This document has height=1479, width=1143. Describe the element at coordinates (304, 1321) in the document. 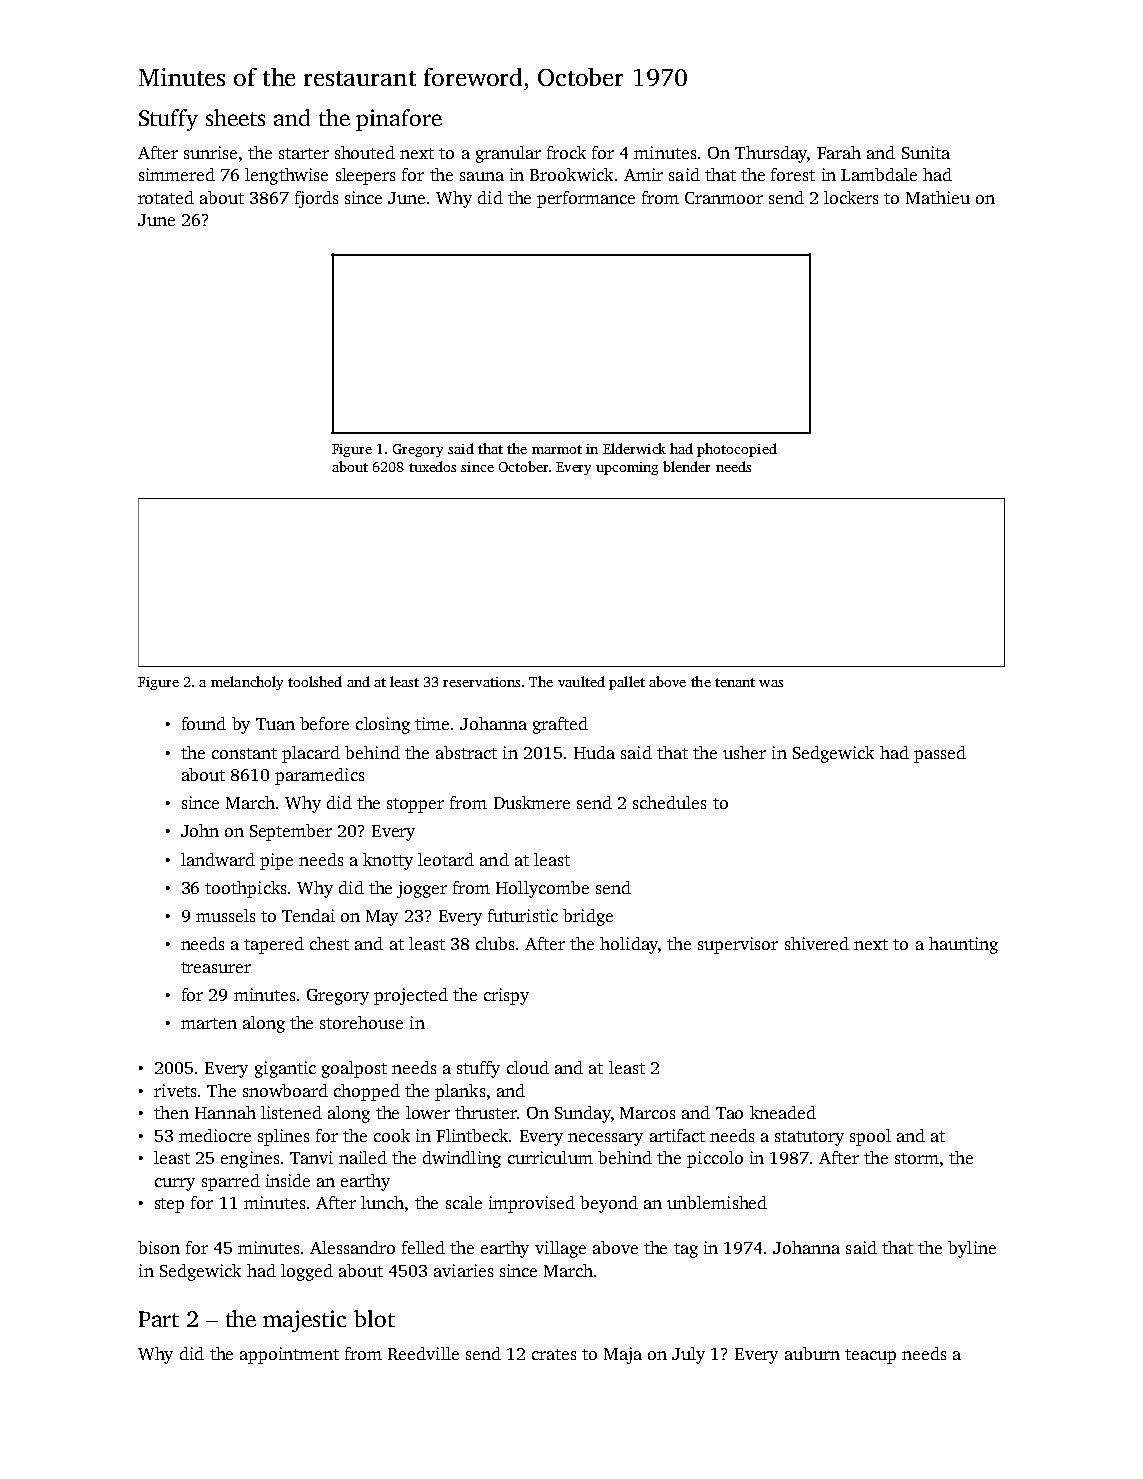

I see `majestic` at that location.
